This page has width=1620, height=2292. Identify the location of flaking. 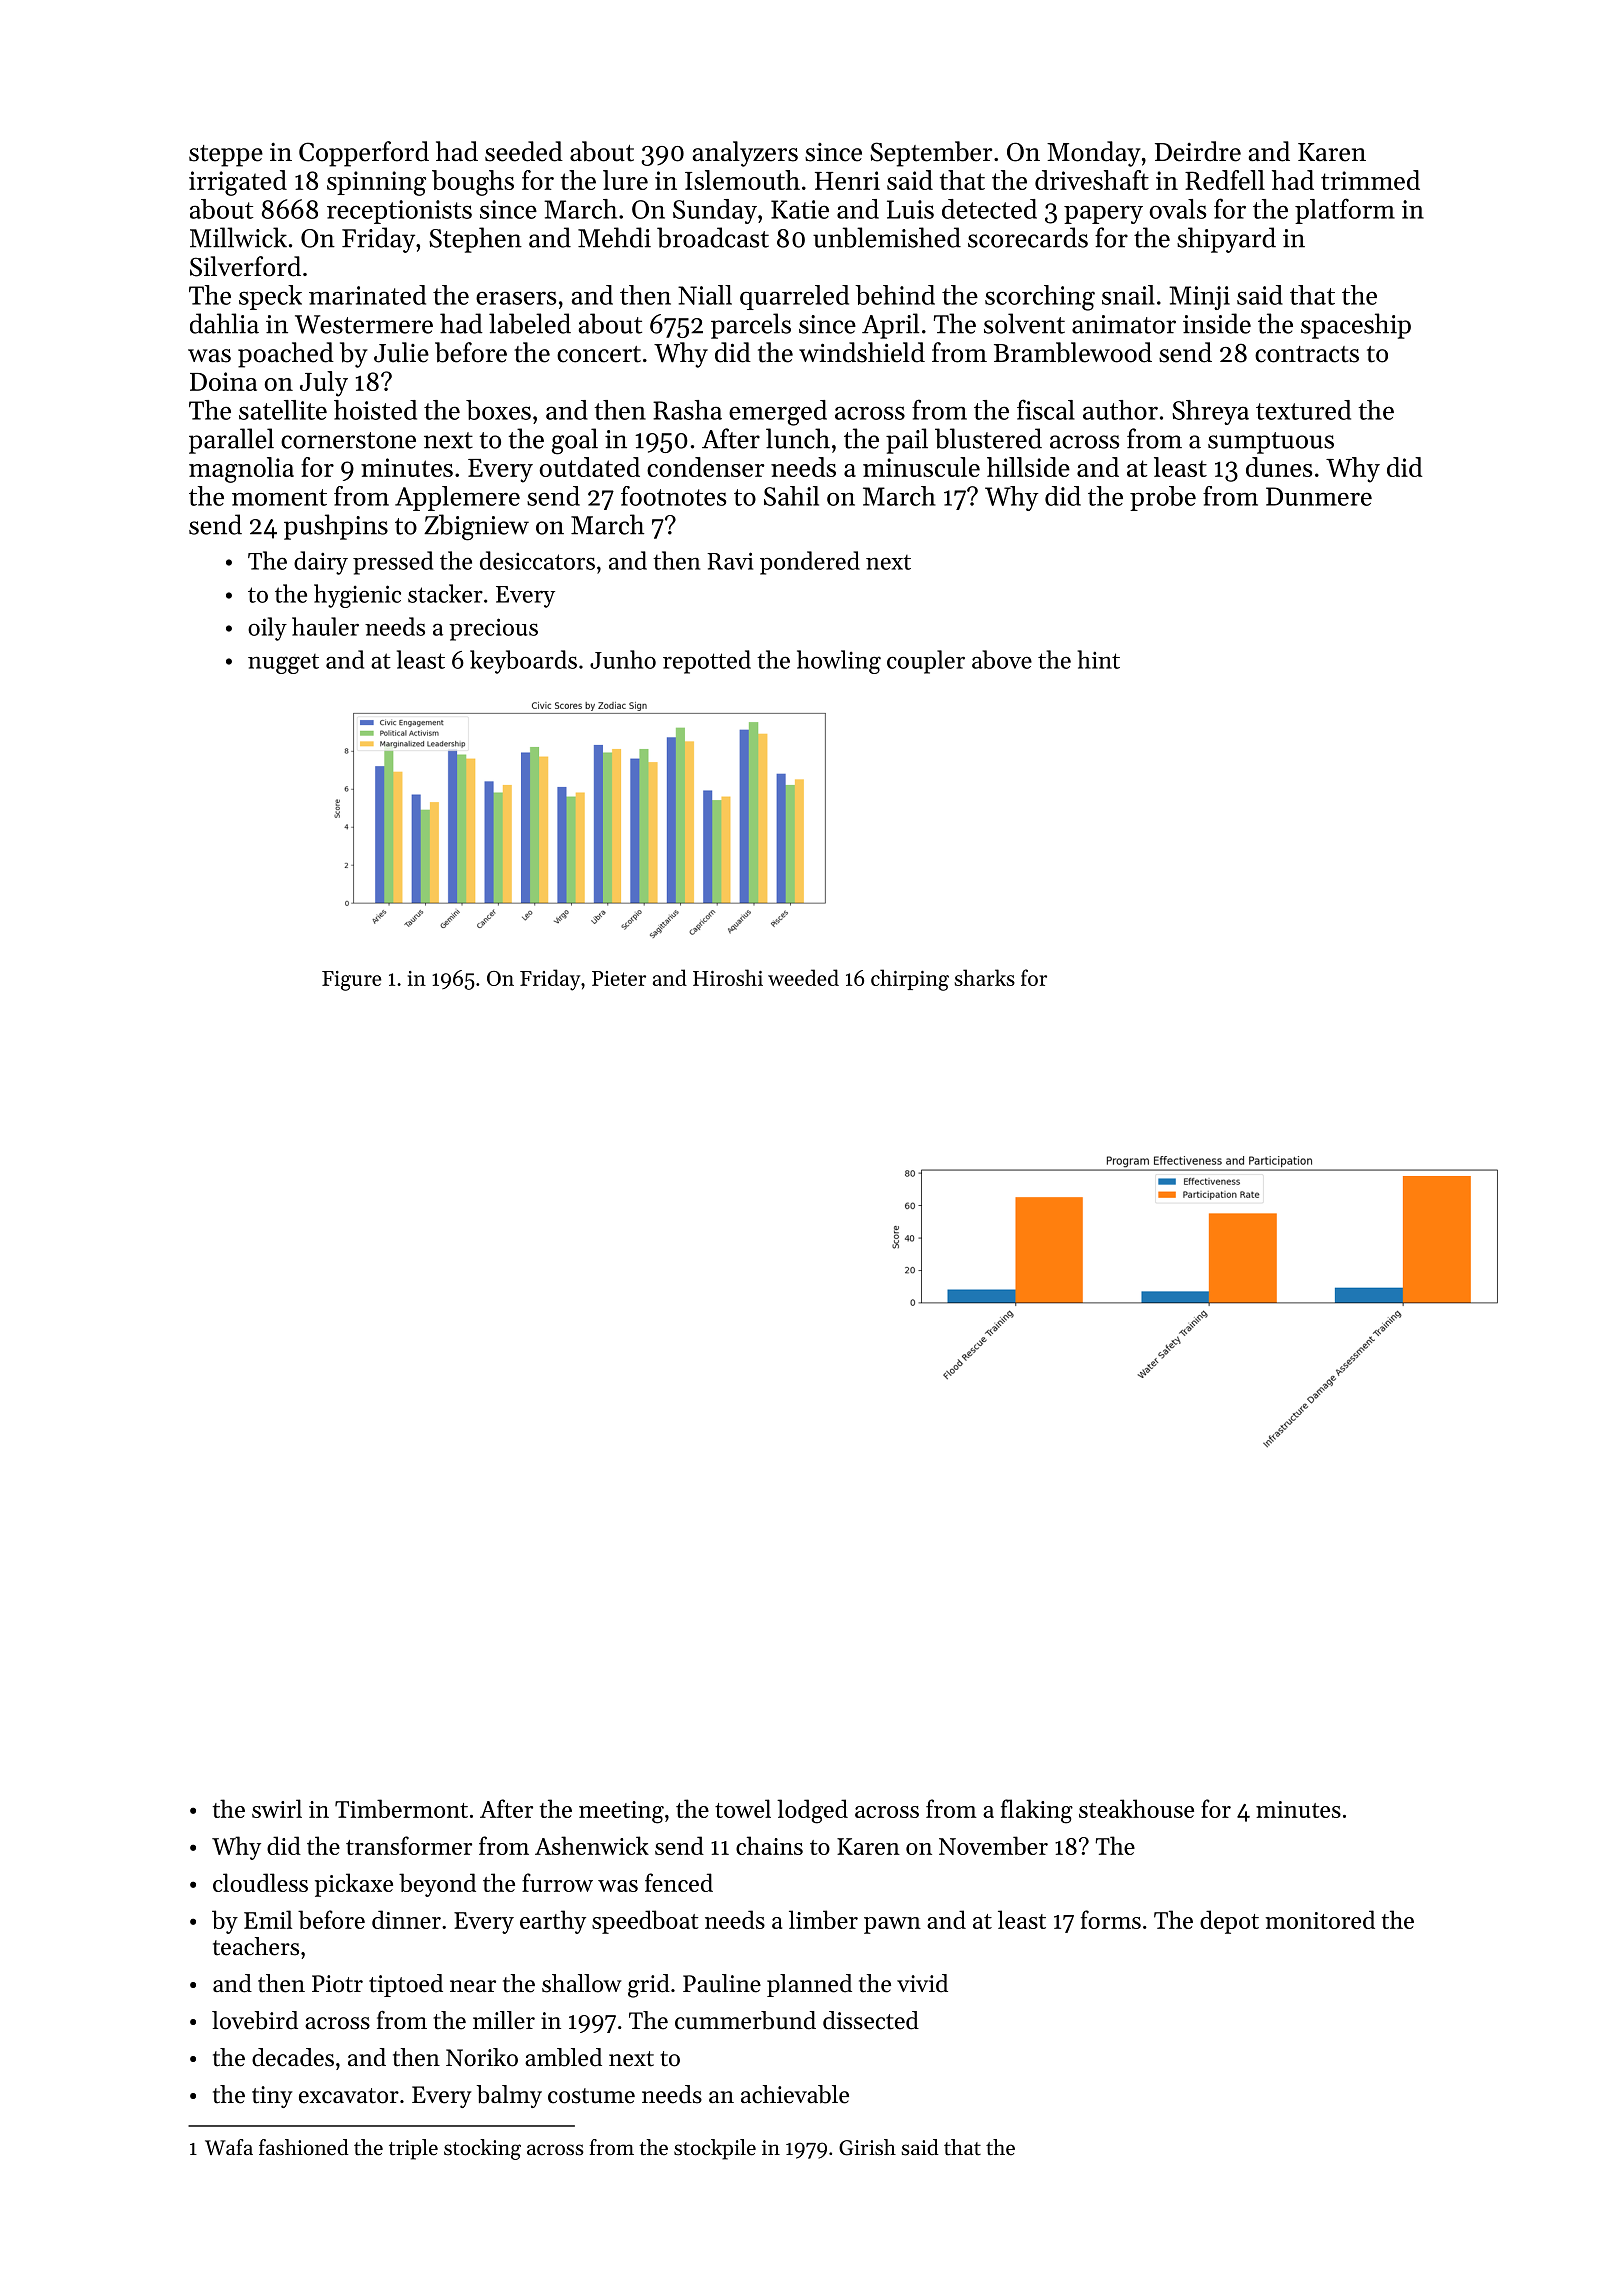
(1037, 1811).
